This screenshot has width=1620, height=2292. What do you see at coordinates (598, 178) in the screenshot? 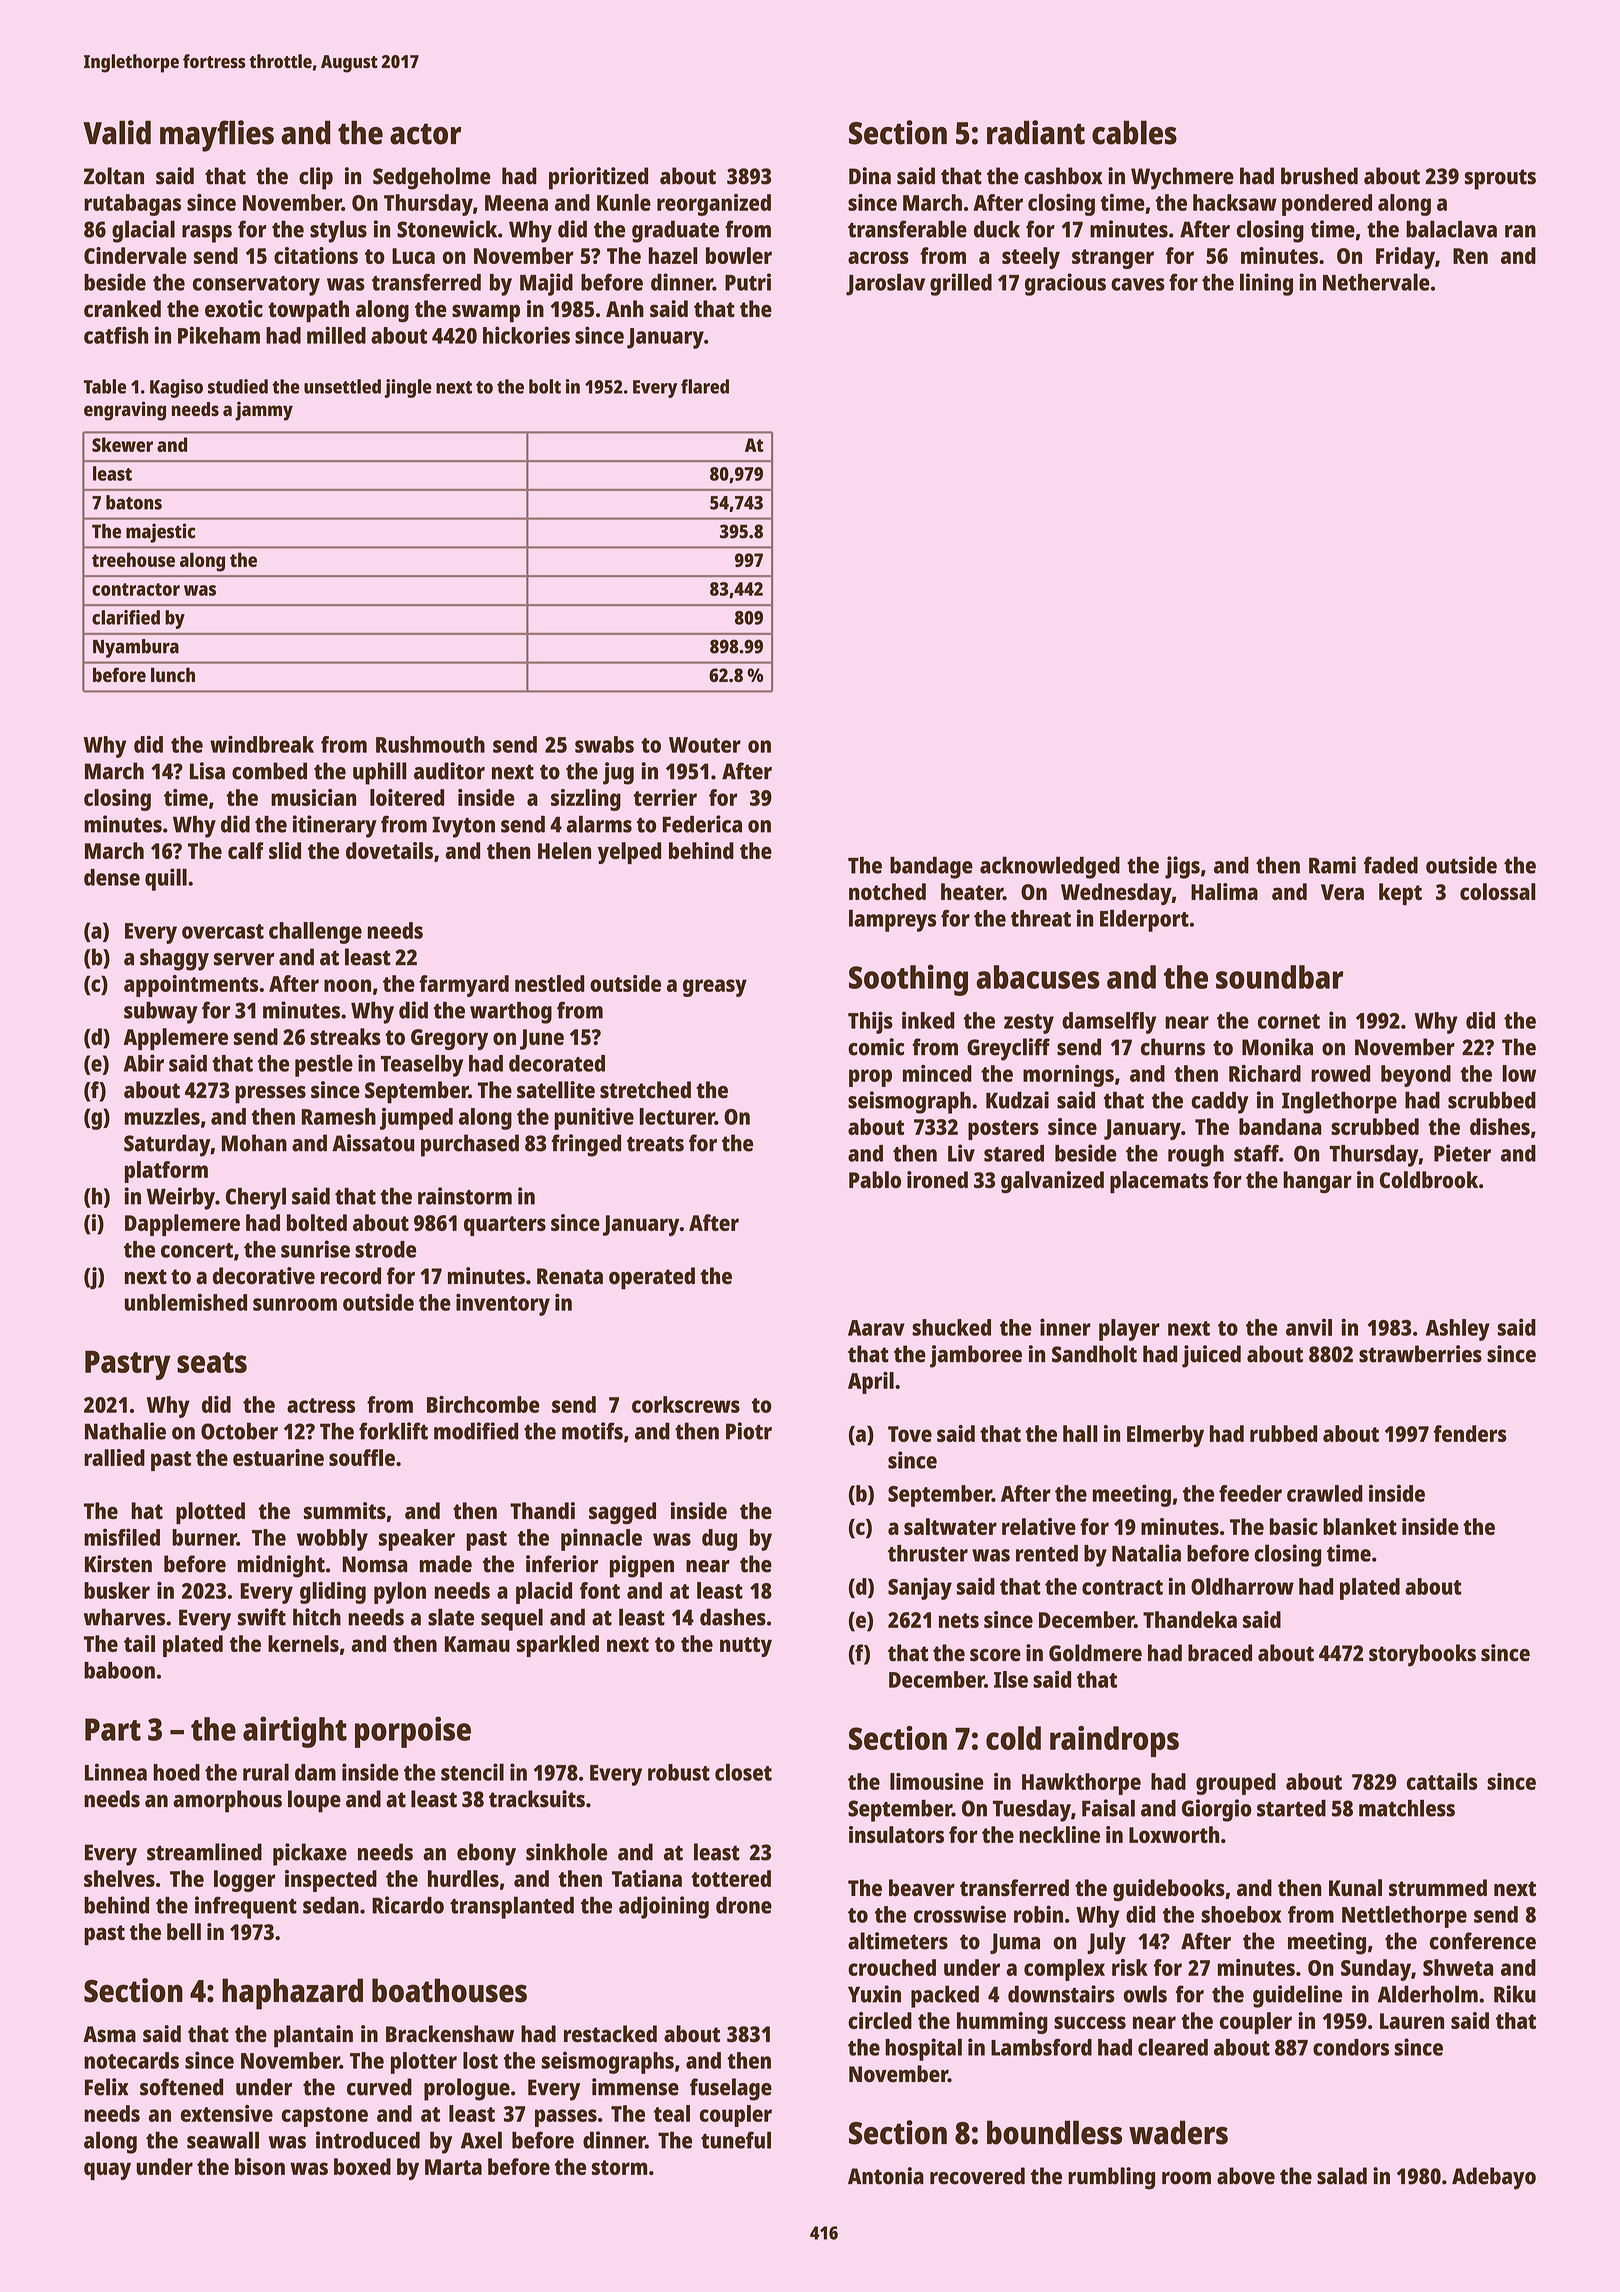
I see `prioritized` at bounding box center [598, 178].
